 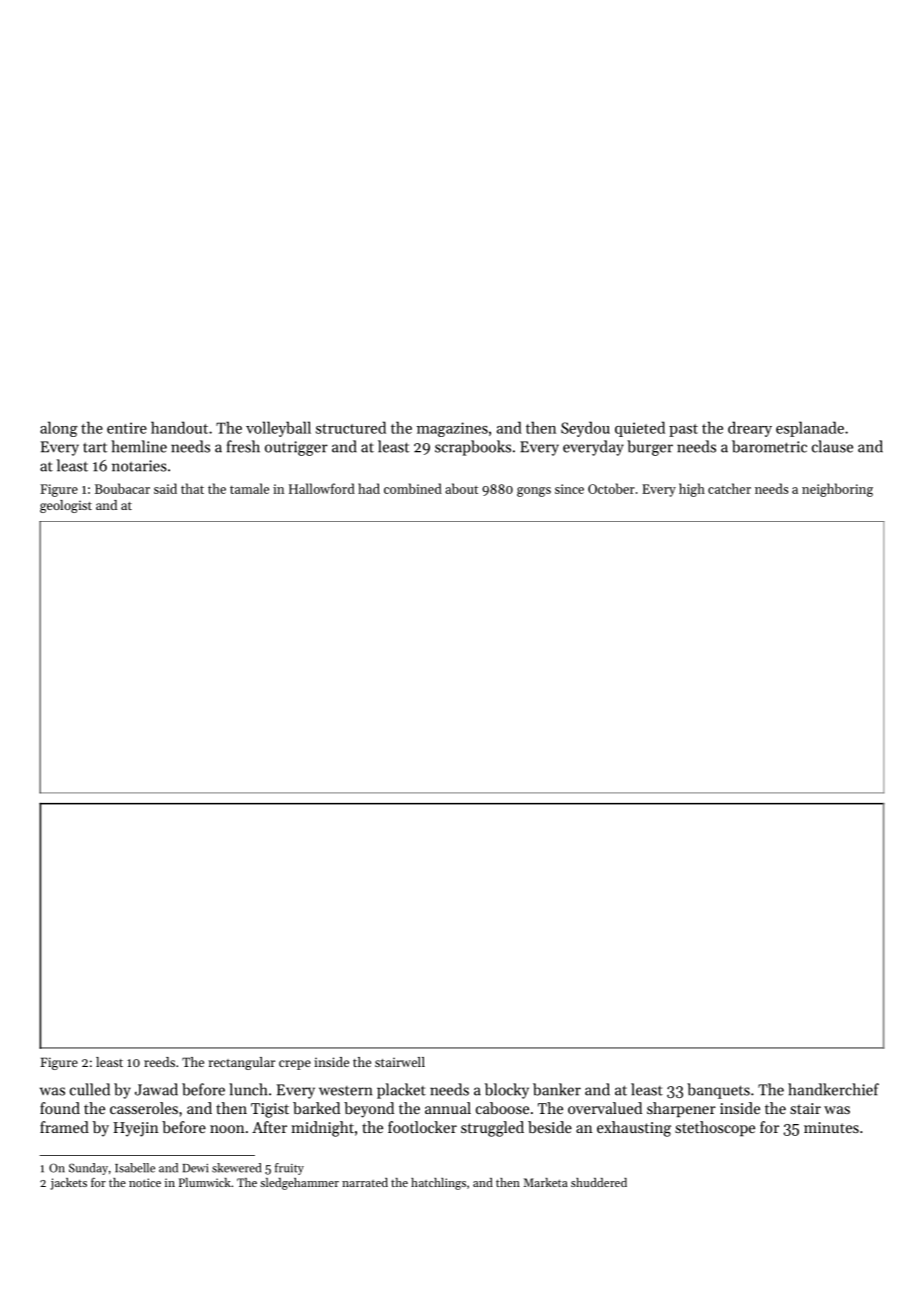 What do you see at coordinates (831, 1127) in the screenshot?
I see `minutes` at bounding box center [831, 1127].
